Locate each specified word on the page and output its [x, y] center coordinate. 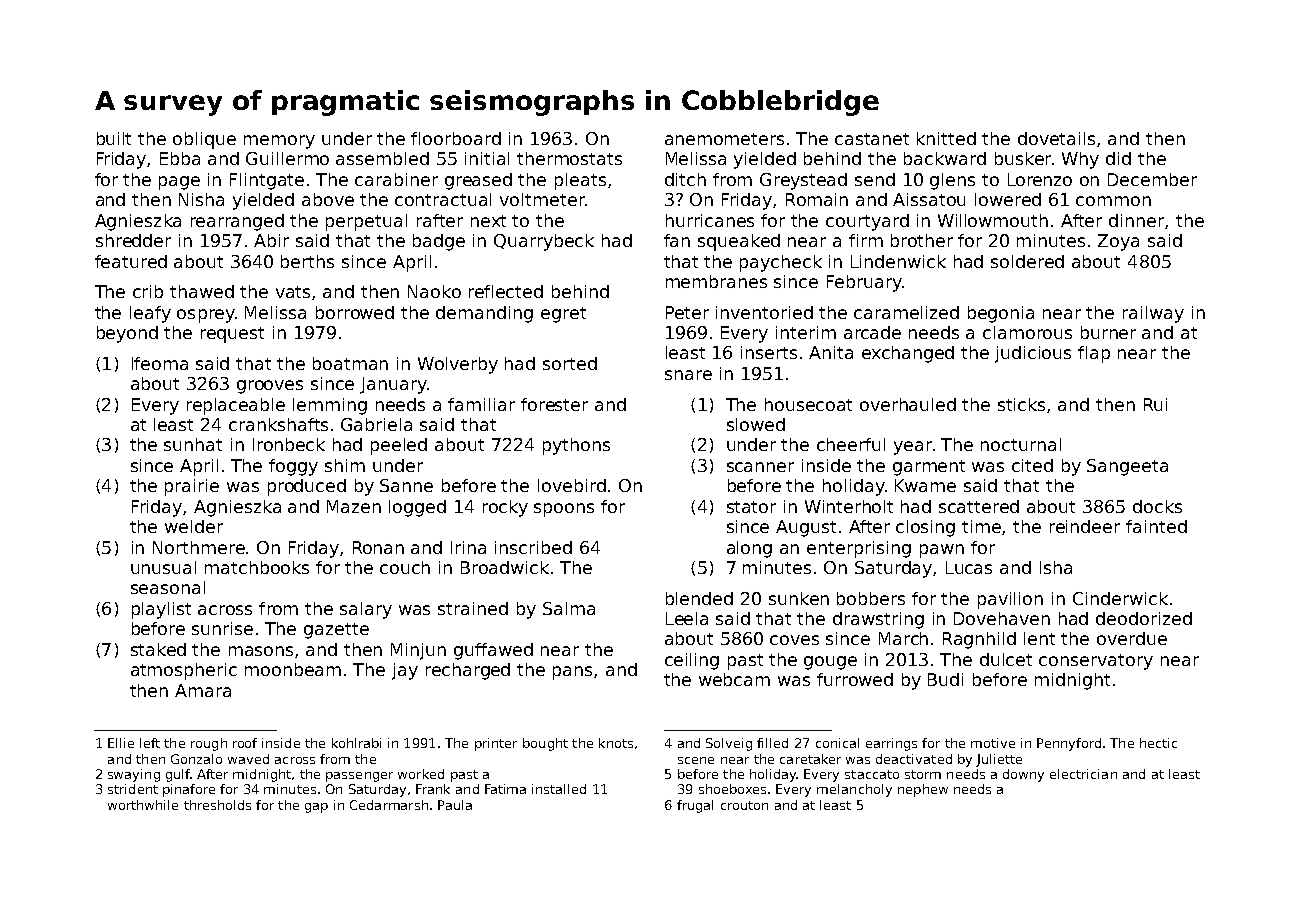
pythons [576, 446]
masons [261, 651]
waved [248, 759]
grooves [270, 387]
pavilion [1010, 600]
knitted [946, 138]
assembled [382, 158]
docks [1157, 506]
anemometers [724, 139]
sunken [799, 598]
